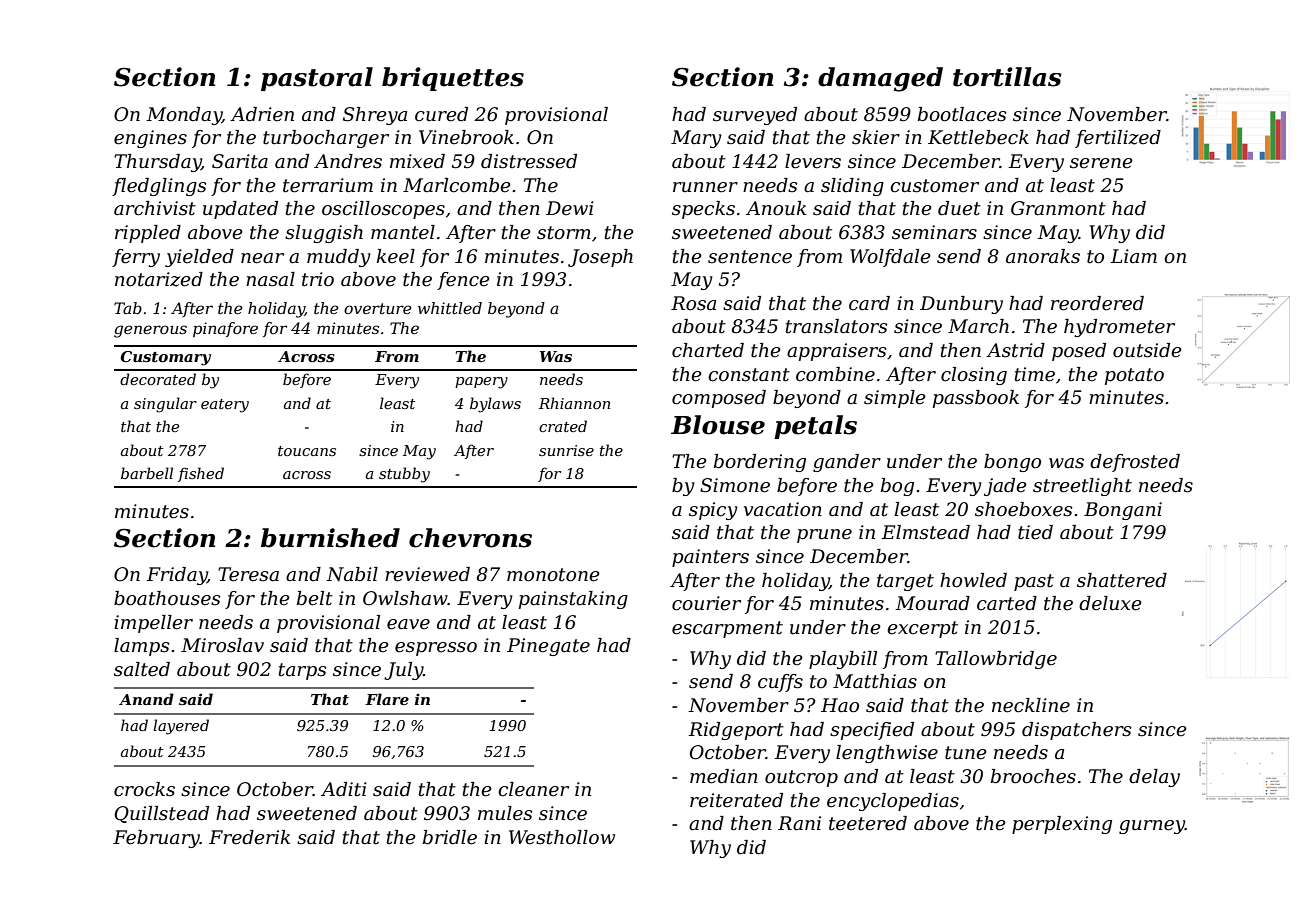 This screenshot has height=924, width=1308. Describe the element at coordinates (1134, 376) in the screenshot. I see `potato` at that location.
